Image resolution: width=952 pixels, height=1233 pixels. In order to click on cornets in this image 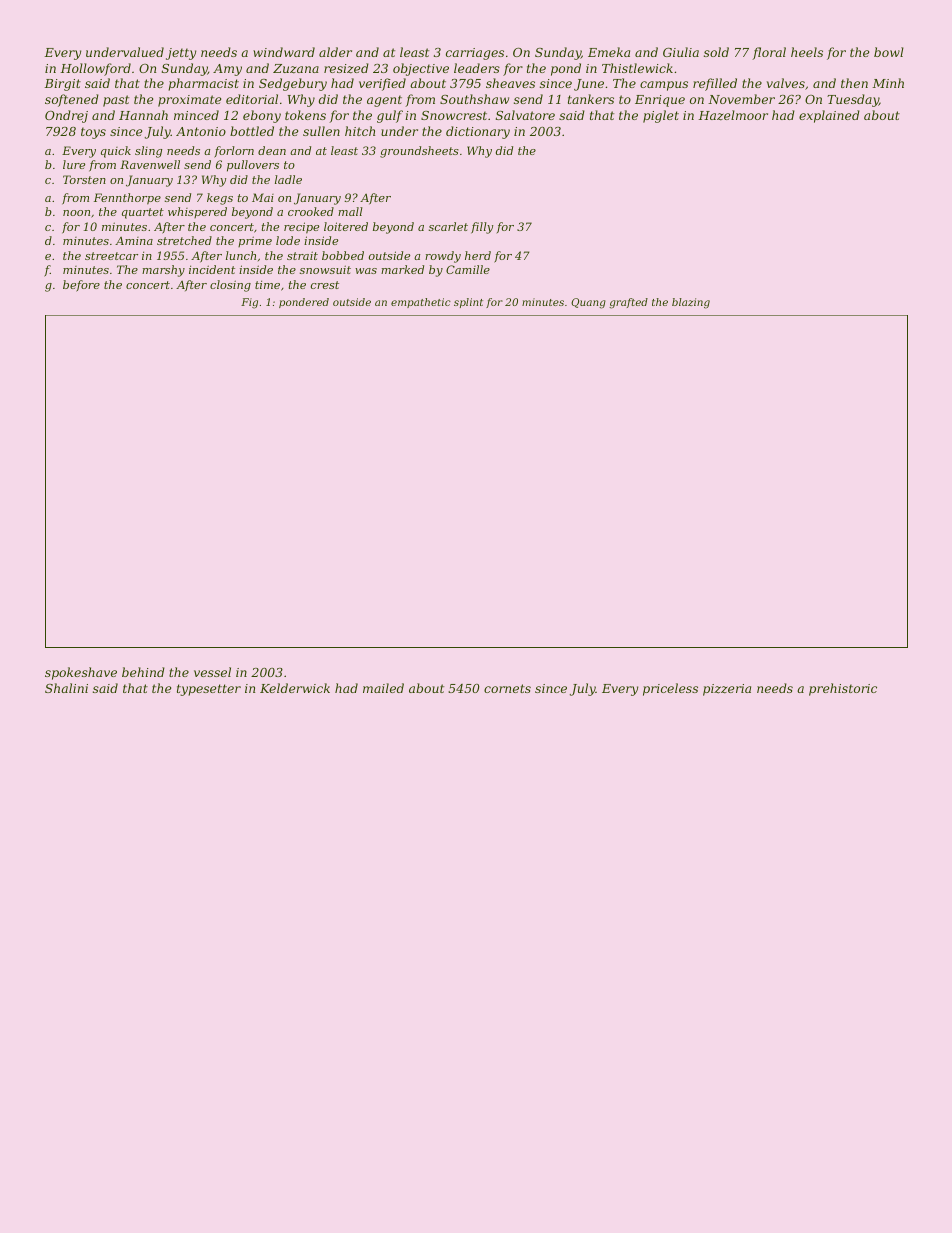, I will do `click(507, 688)`.
